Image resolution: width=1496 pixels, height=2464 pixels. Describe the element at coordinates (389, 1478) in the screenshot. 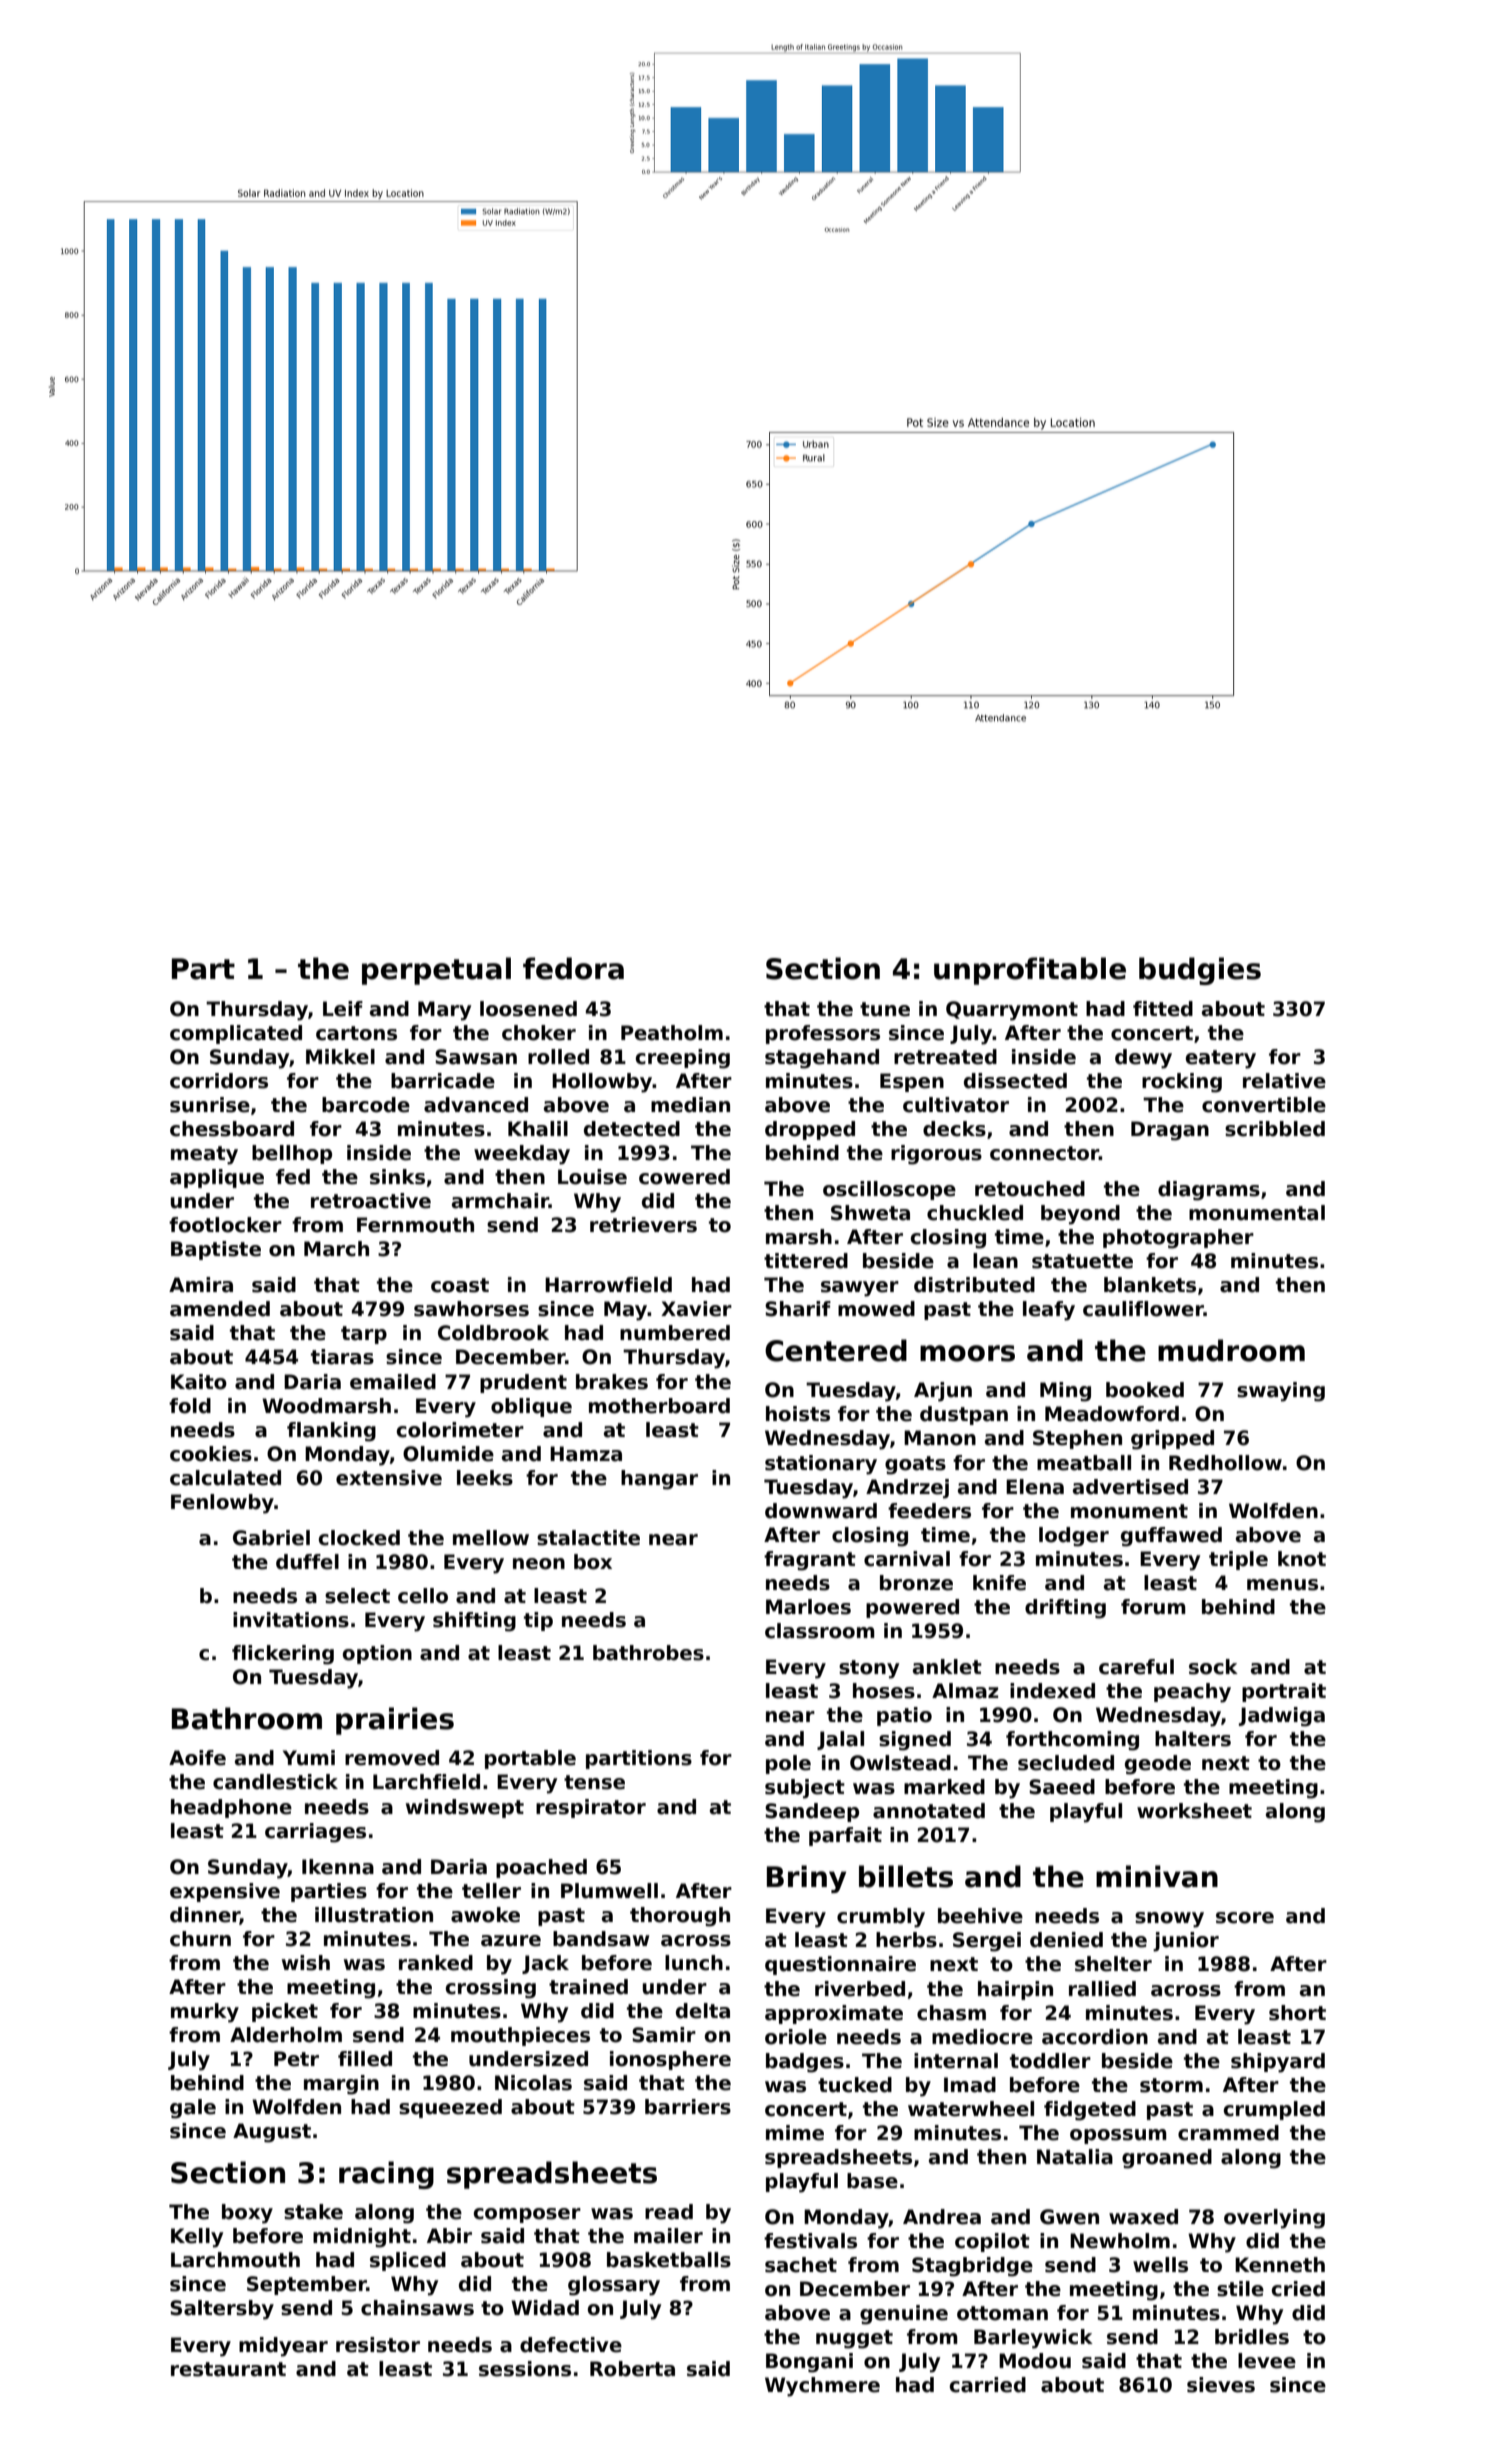

I see `extensive` at that location.
